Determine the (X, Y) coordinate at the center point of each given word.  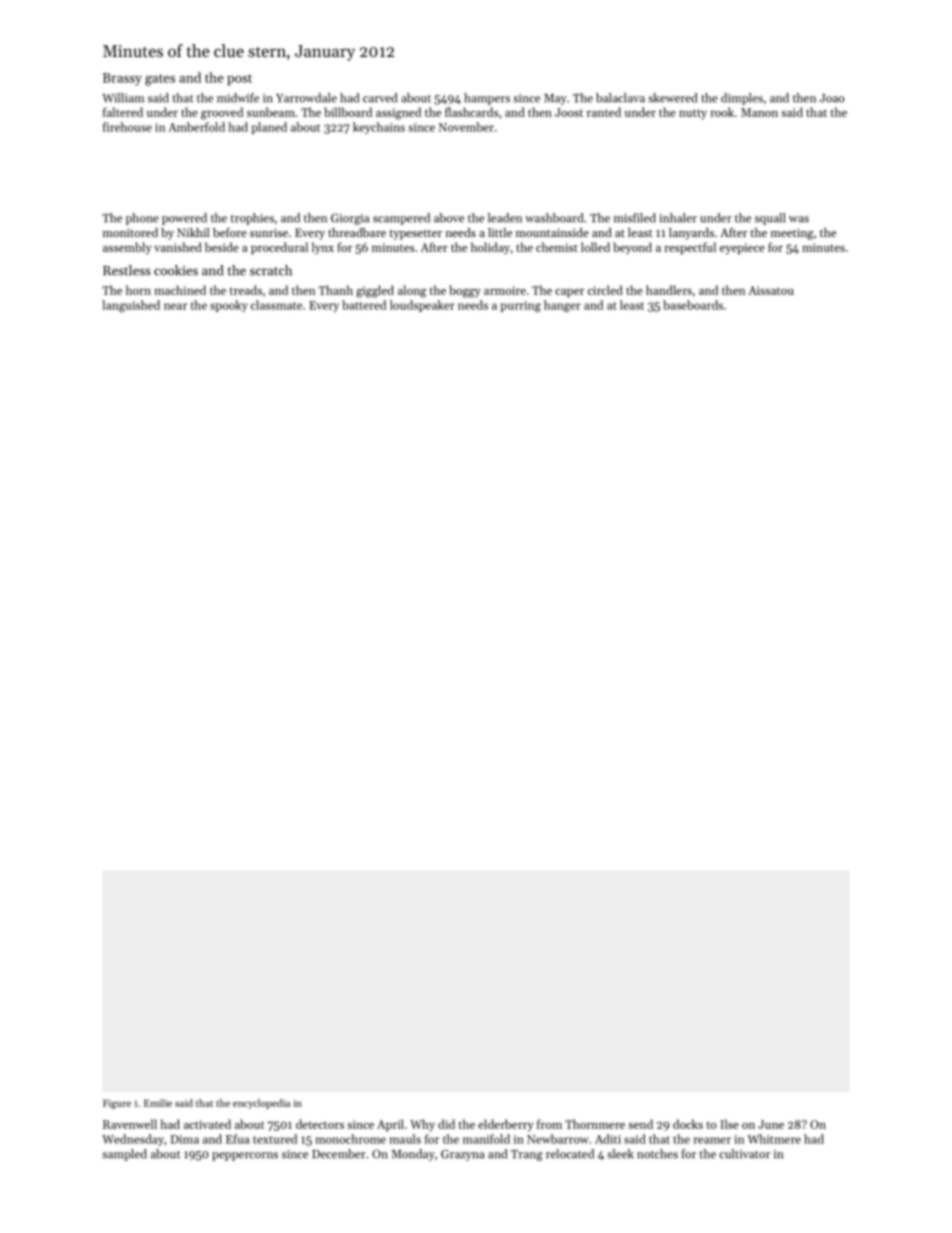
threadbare (357, 232)
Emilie (158, 1103)
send (640, 1124)
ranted (604, 112)
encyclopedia (261, 1104)
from (549, 1124)
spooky (229, 306)
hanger (562, 306)
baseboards (693, 305)
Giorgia (350, 219)
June (771, 1124)
